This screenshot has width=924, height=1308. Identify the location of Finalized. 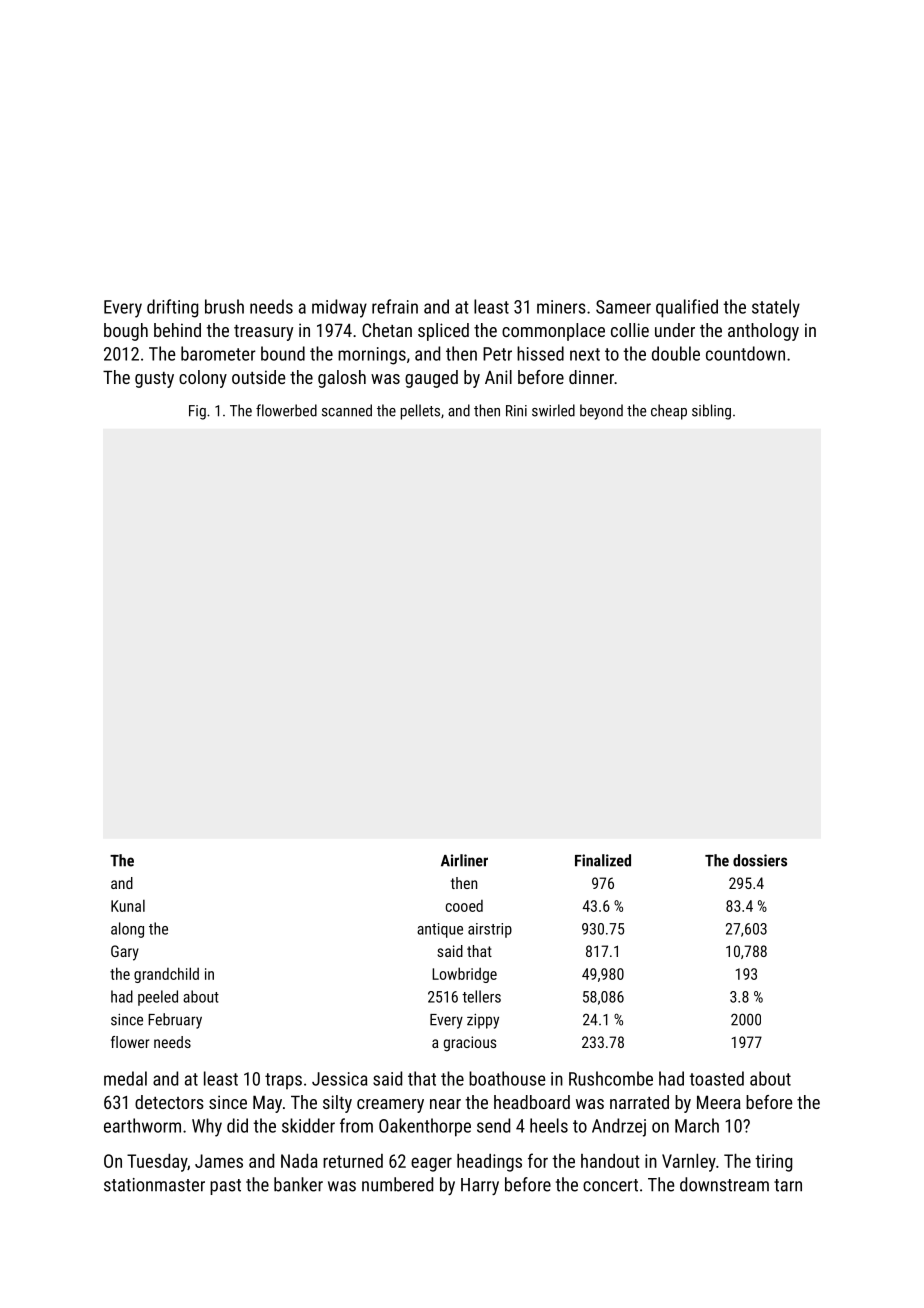
(603, 860).
